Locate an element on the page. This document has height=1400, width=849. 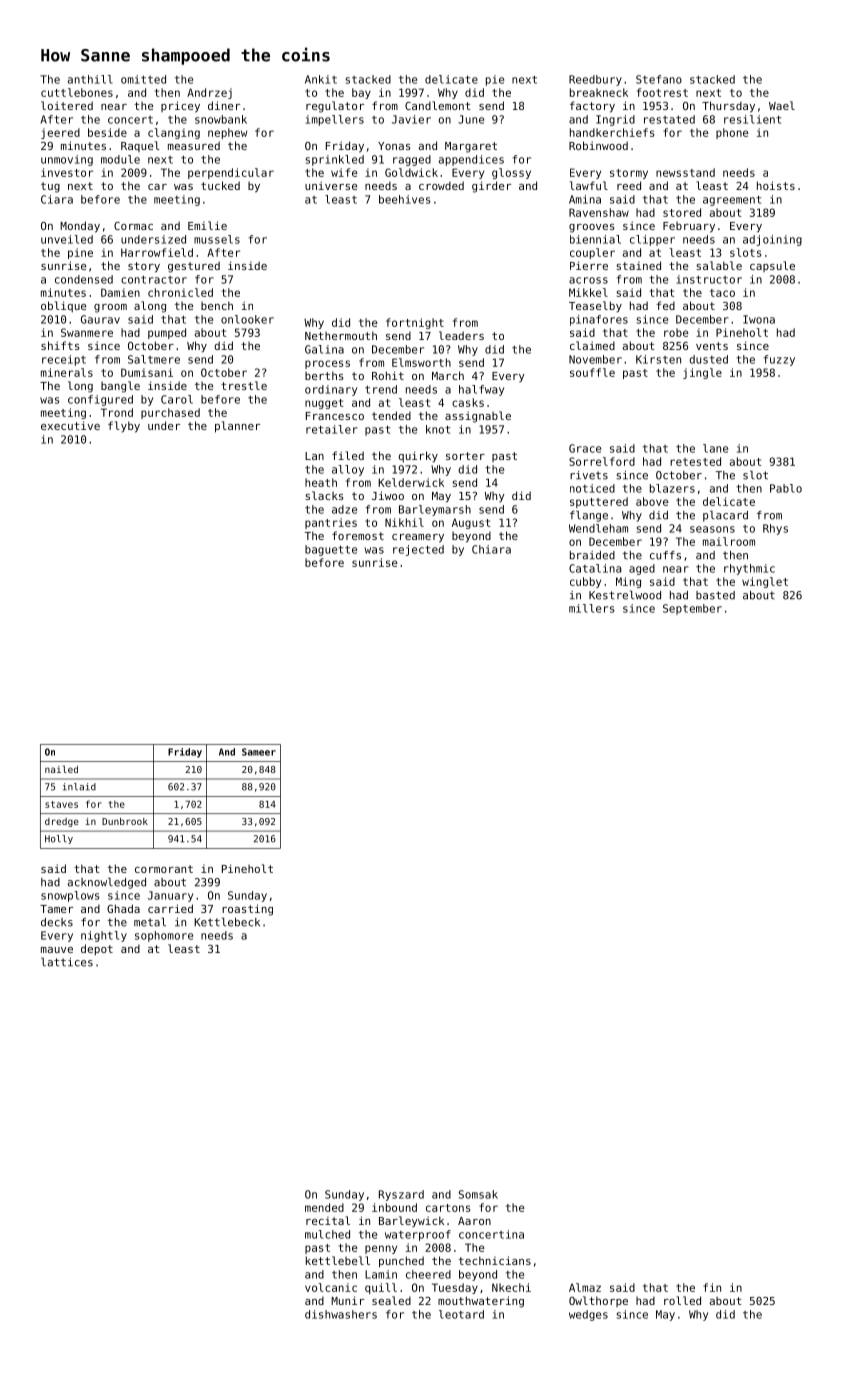
executive is located at coordinates (70, 425).
